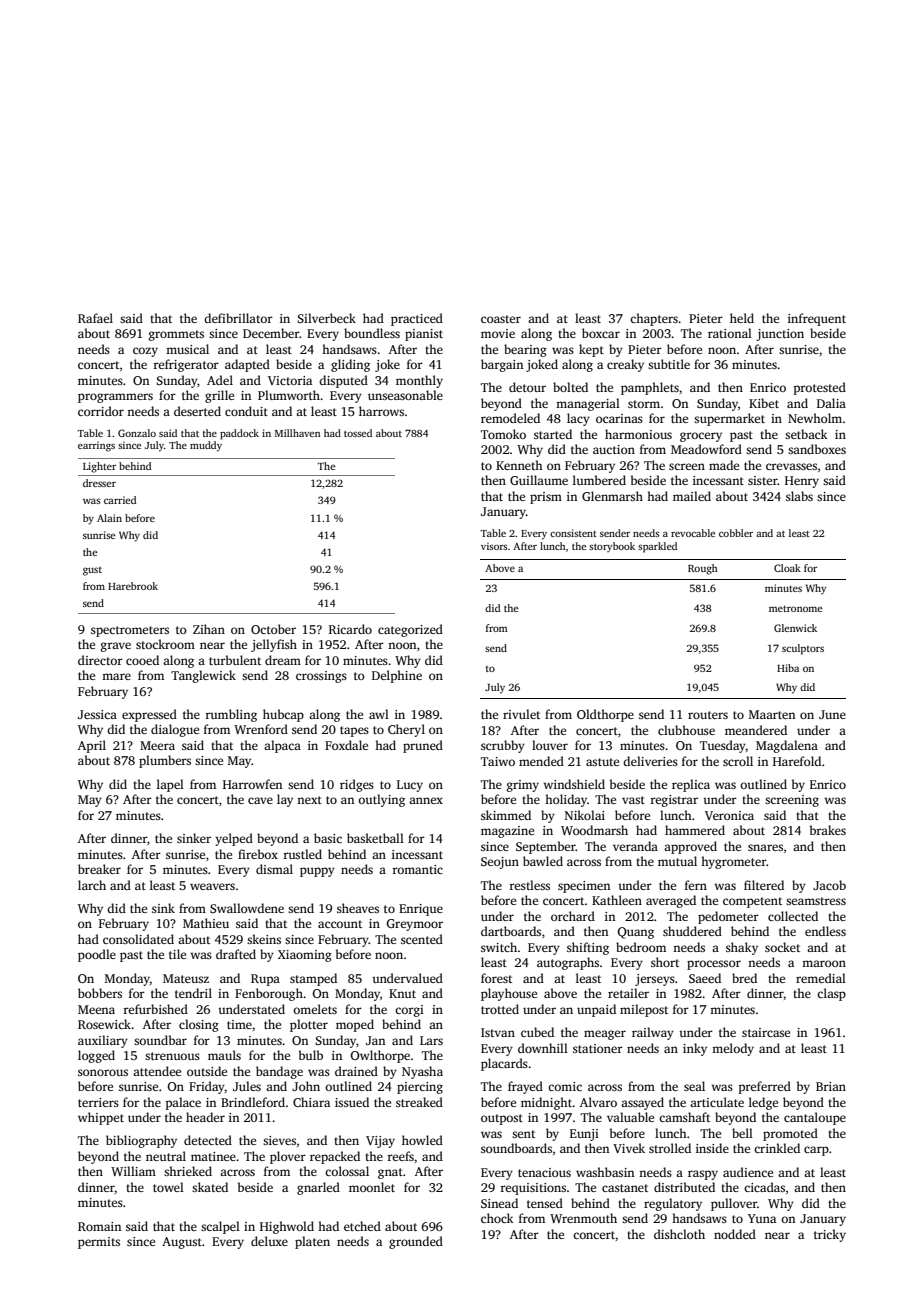  I want to click on closing, so click(199, 1025).
